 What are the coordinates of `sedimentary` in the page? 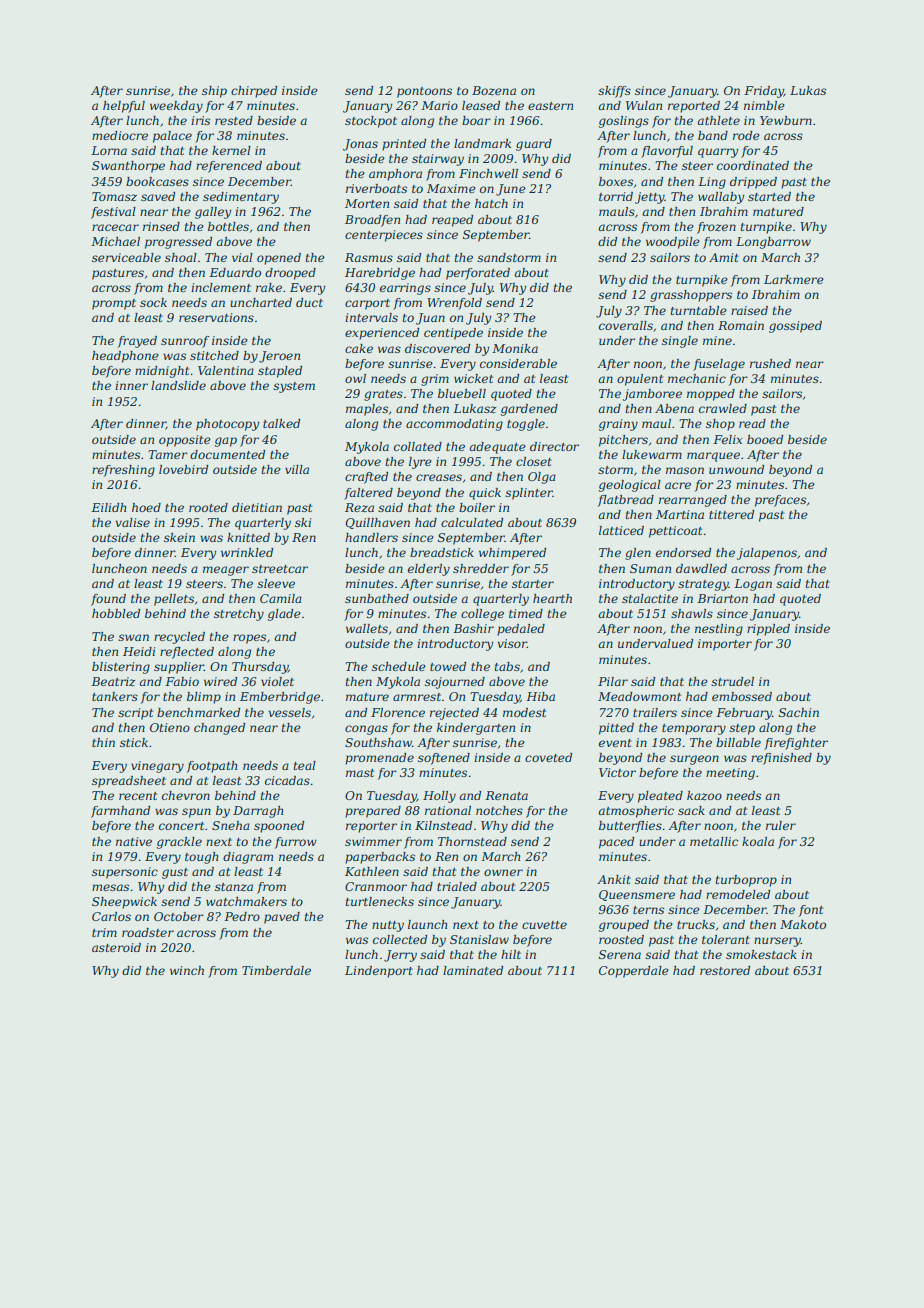 It's located at (241, 198).
